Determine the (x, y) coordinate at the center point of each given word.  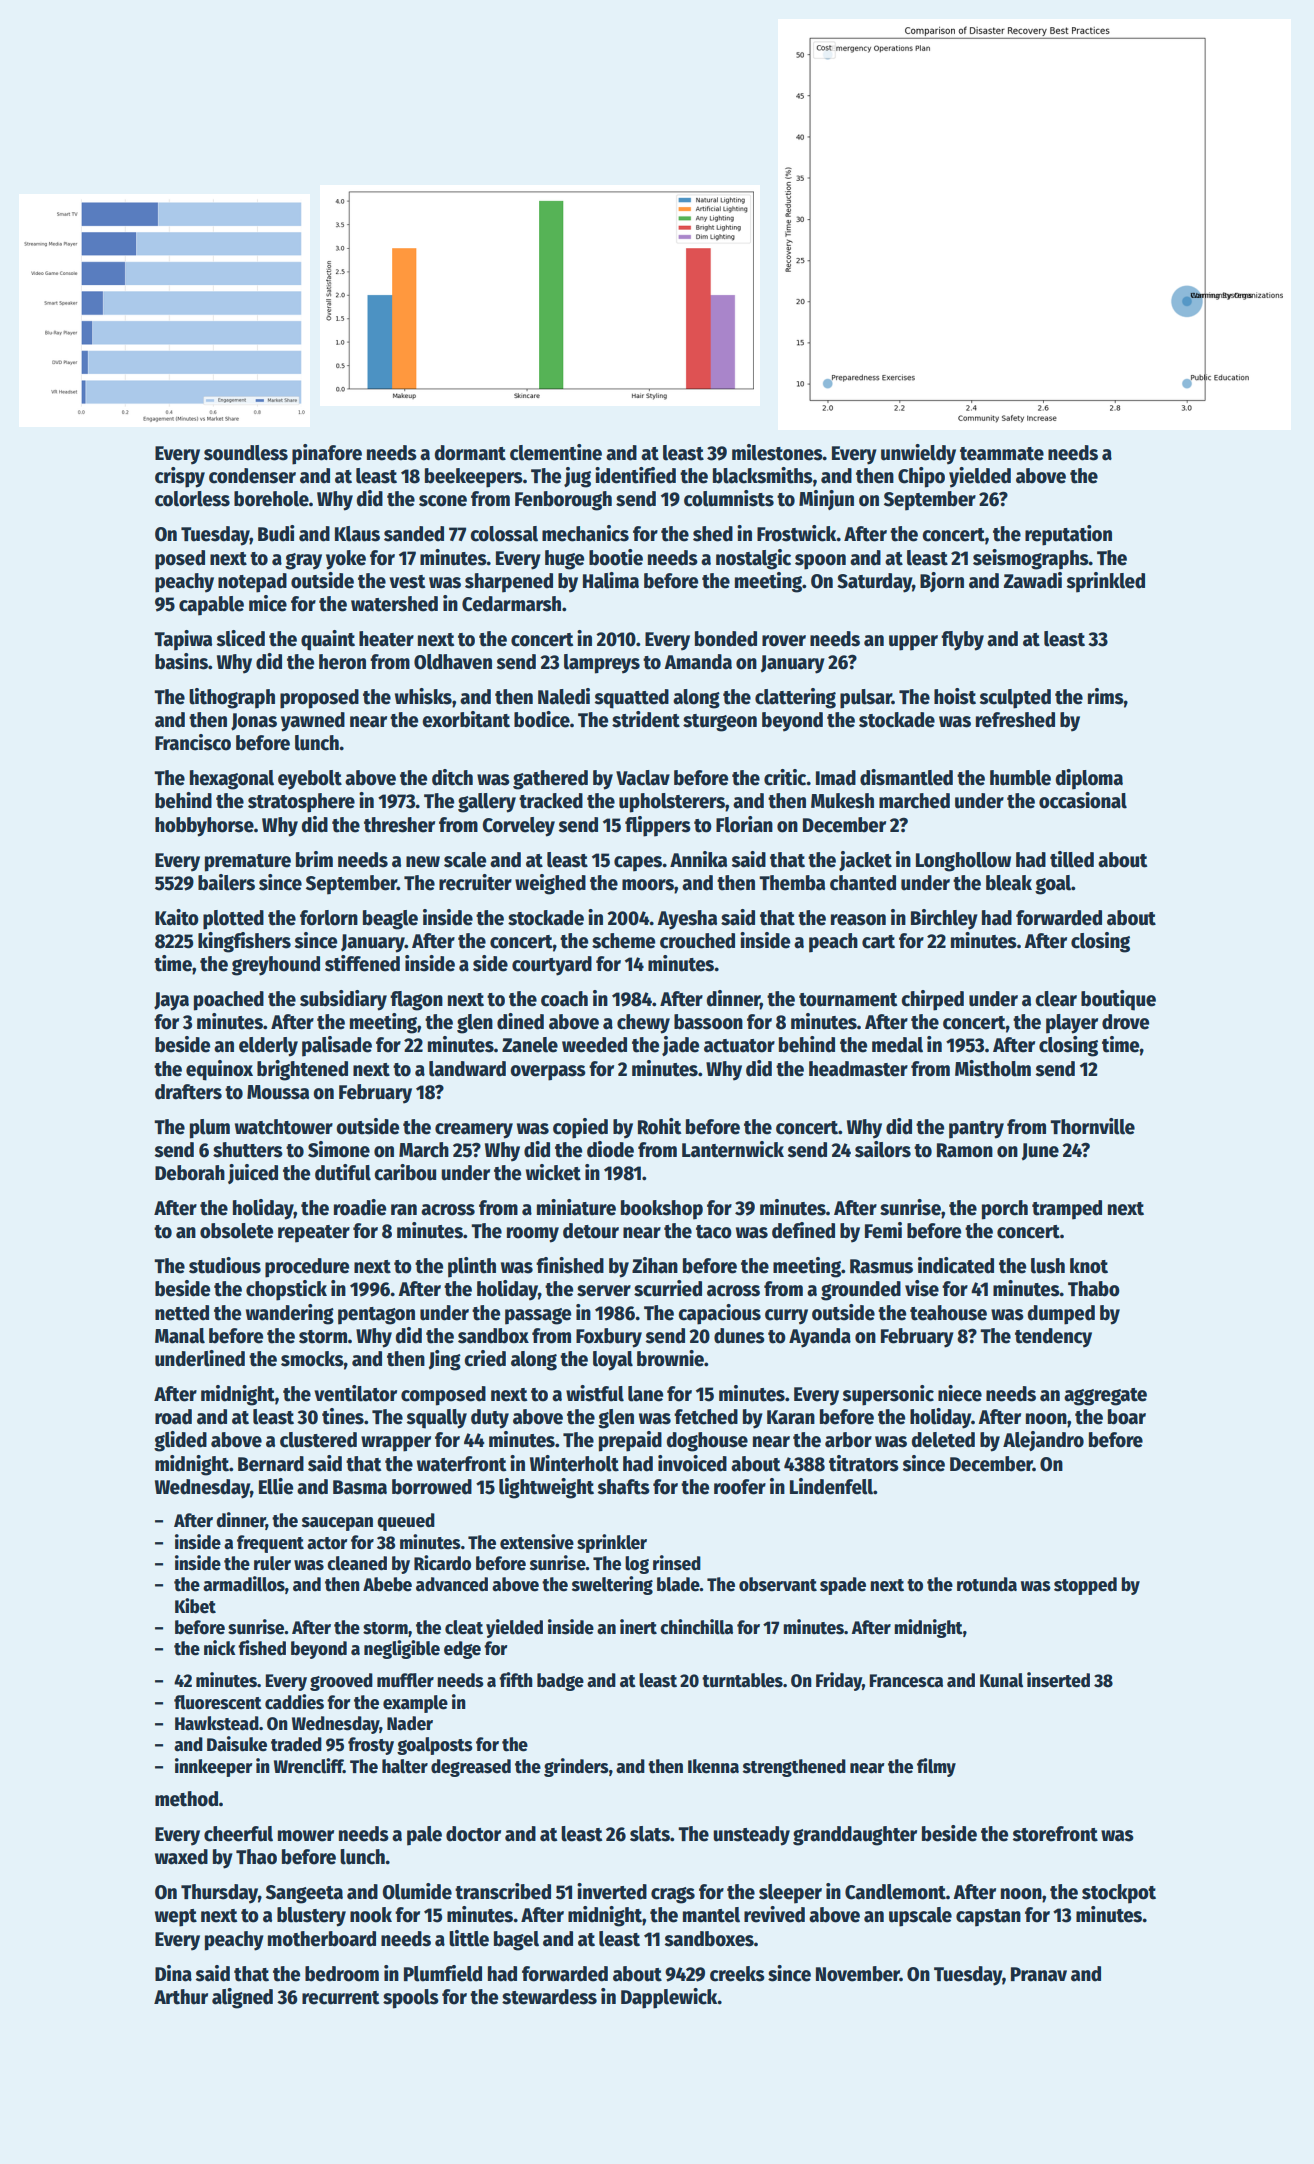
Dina (173, 1973)
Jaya (171, 1001)
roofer (740, 1487)
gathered (550, 780)
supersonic (888, 1395)
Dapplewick (669, 1998)
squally (437, 1419)
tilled (1072, 859)
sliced (241, 638)
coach (564, 999)
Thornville (1092, 1126)
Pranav (1039, 1974)
